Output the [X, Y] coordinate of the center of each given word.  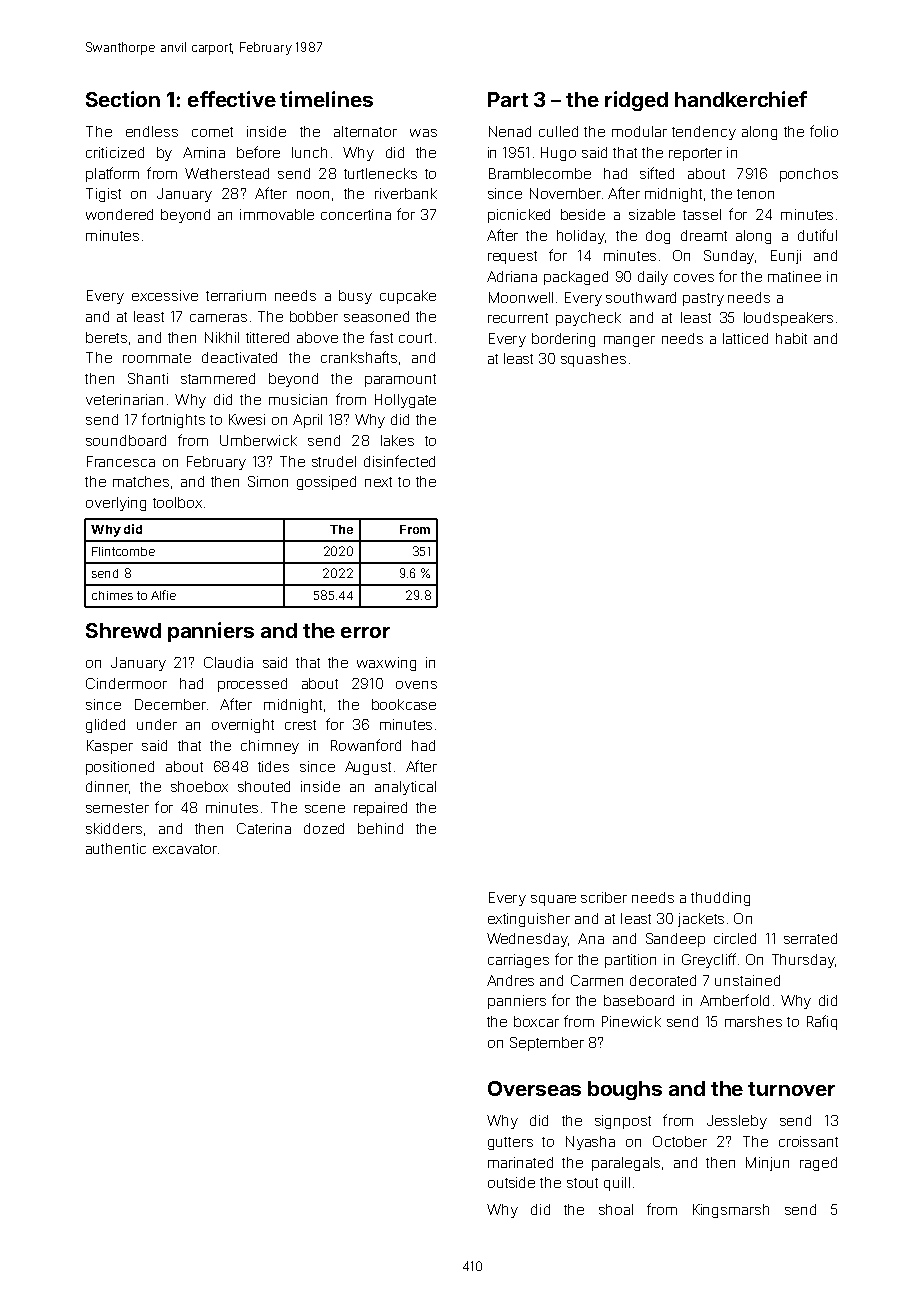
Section [123, 99]
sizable [652, 214]
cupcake [408, 297]
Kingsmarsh [731, 1211]
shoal [616, 1209]
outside [511, 1182]
